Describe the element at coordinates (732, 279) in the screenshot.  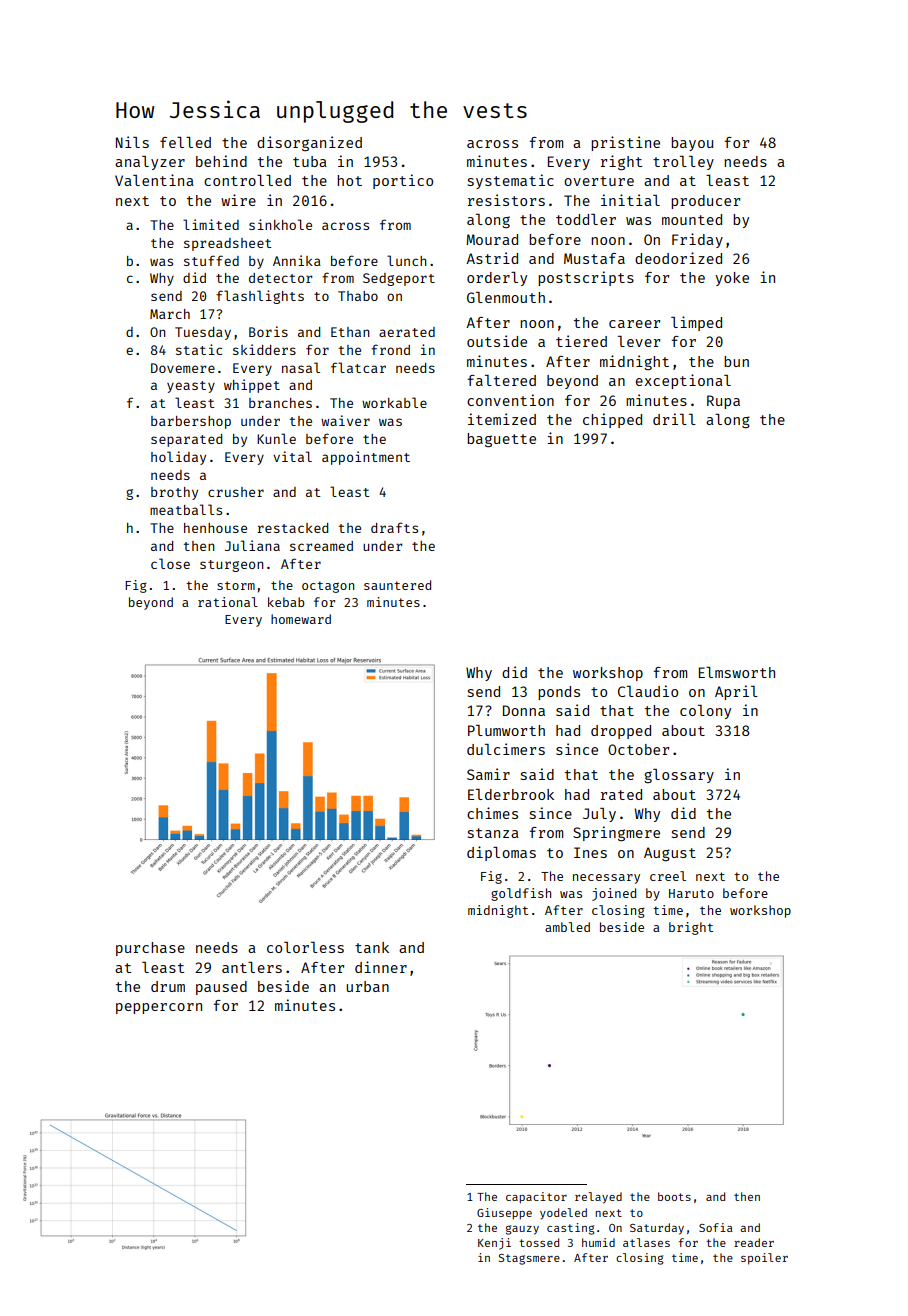
I see `yoke` at that location.
